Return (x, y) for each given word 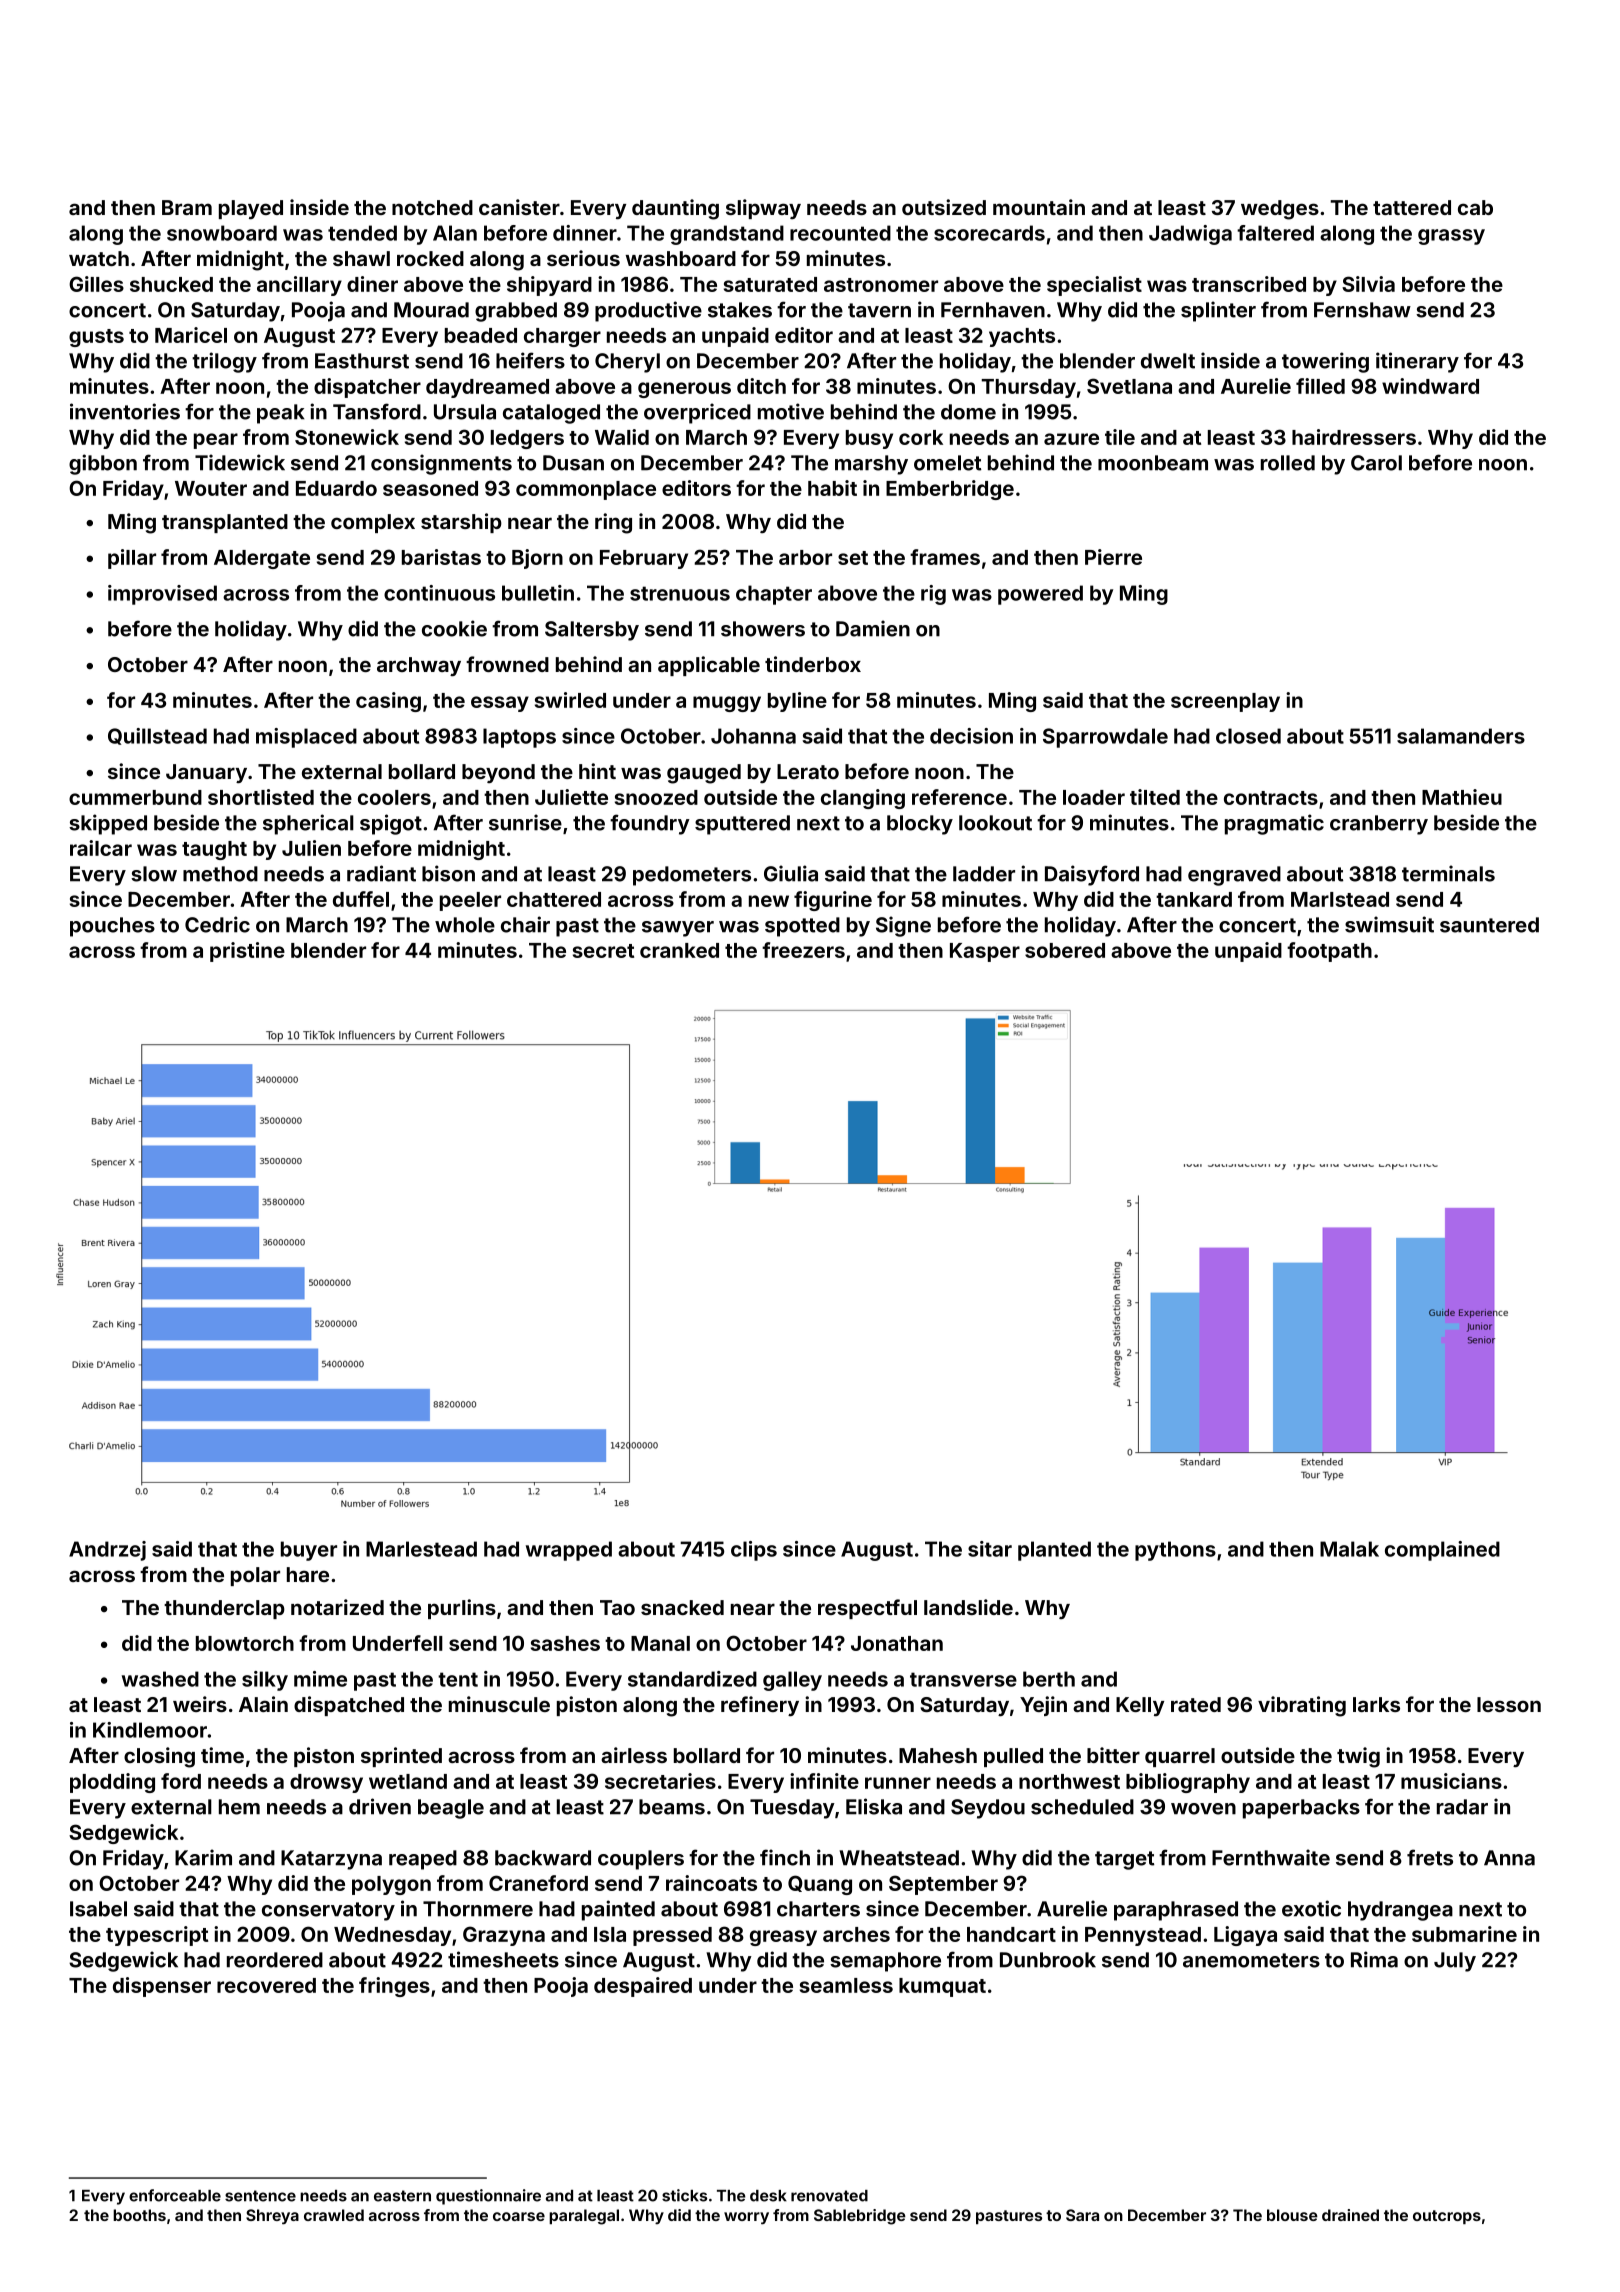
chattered (554, 899)
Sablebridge (860, 2217)
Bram (187, 207)
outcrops (1447, 2217)
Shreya (272, 2217)
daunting (675, 209)
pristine (247, 952)
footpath (1329, 952)
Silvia (1368, 284)
